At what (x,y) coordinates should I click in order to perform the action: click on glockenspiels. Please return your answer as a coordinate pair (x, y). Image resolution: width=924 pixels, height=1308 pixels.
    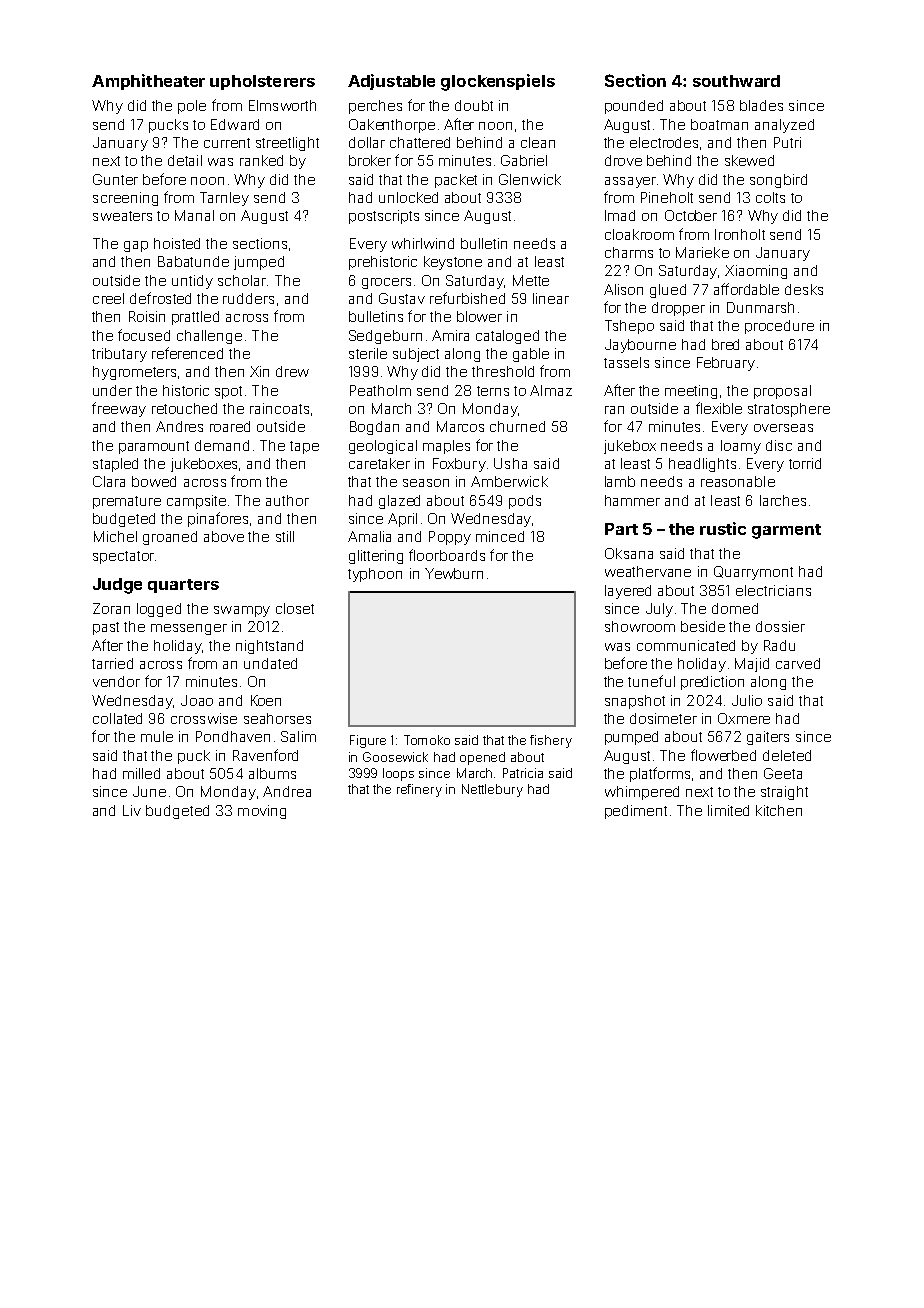
    Looking at the image, I should click on (498, 82).
